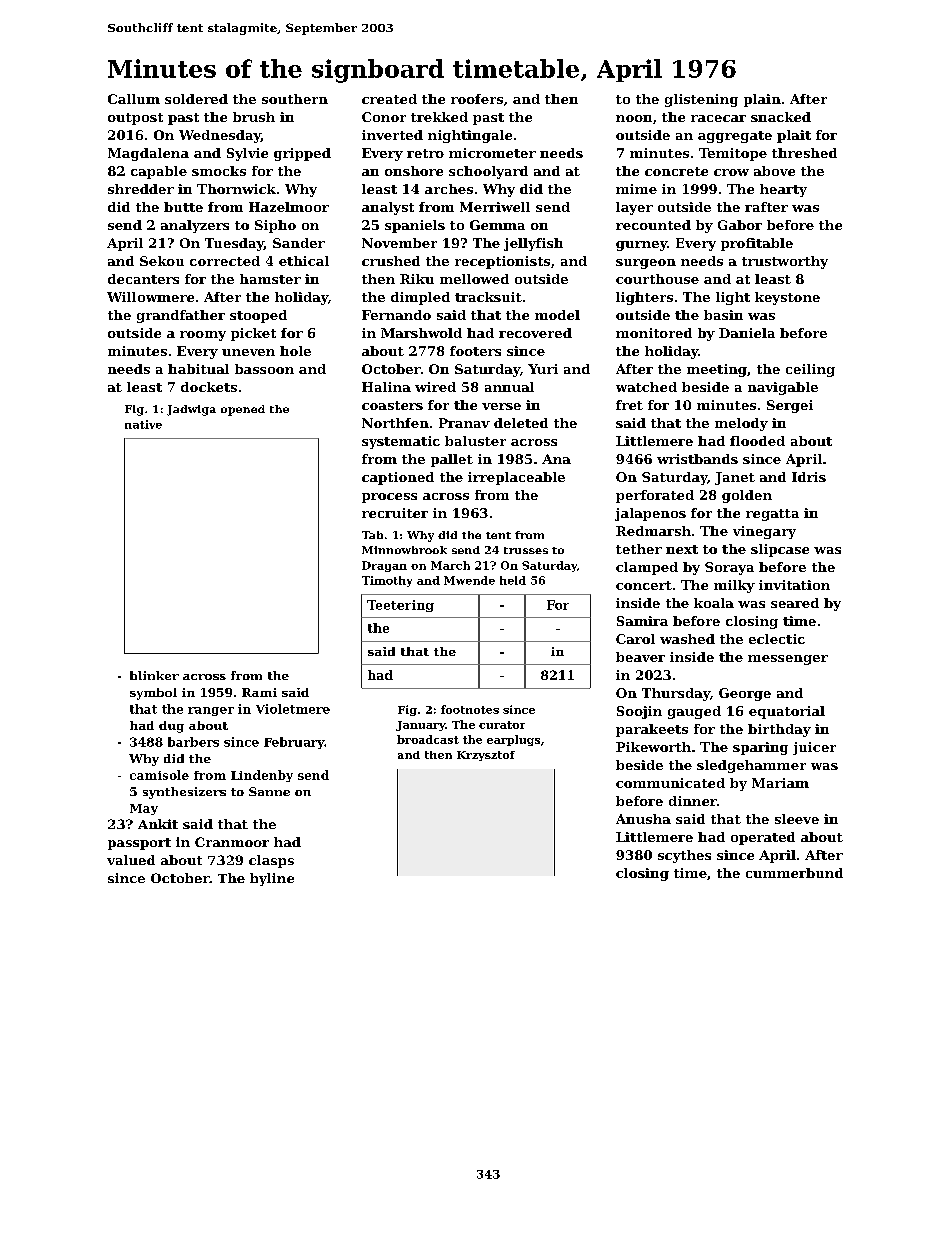  Describe the element at coordinates (787, 298) in the screenshot. I see `keystone` at that location.
